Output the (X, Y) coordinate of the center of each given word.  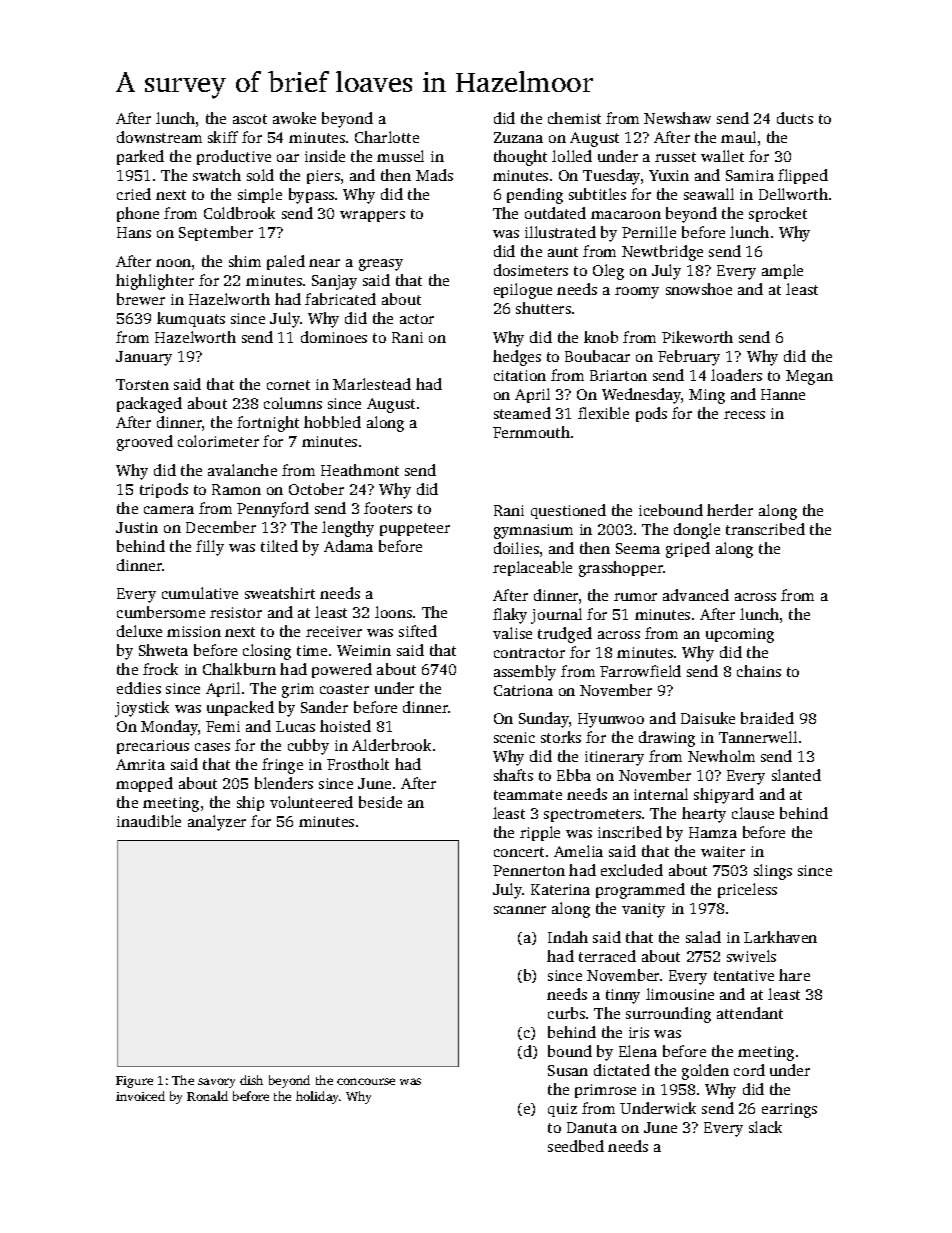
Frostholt (358, 764)
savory (216, 1083)
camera (169, 510)
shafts (513, 775)
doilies (516, 548)
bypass (311, 196)
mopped (144, 784)
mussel (400, 156)
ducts (795, 118)
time (312, 650)
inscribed (630, 832)
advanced (696, 595)
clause (753, 813)
